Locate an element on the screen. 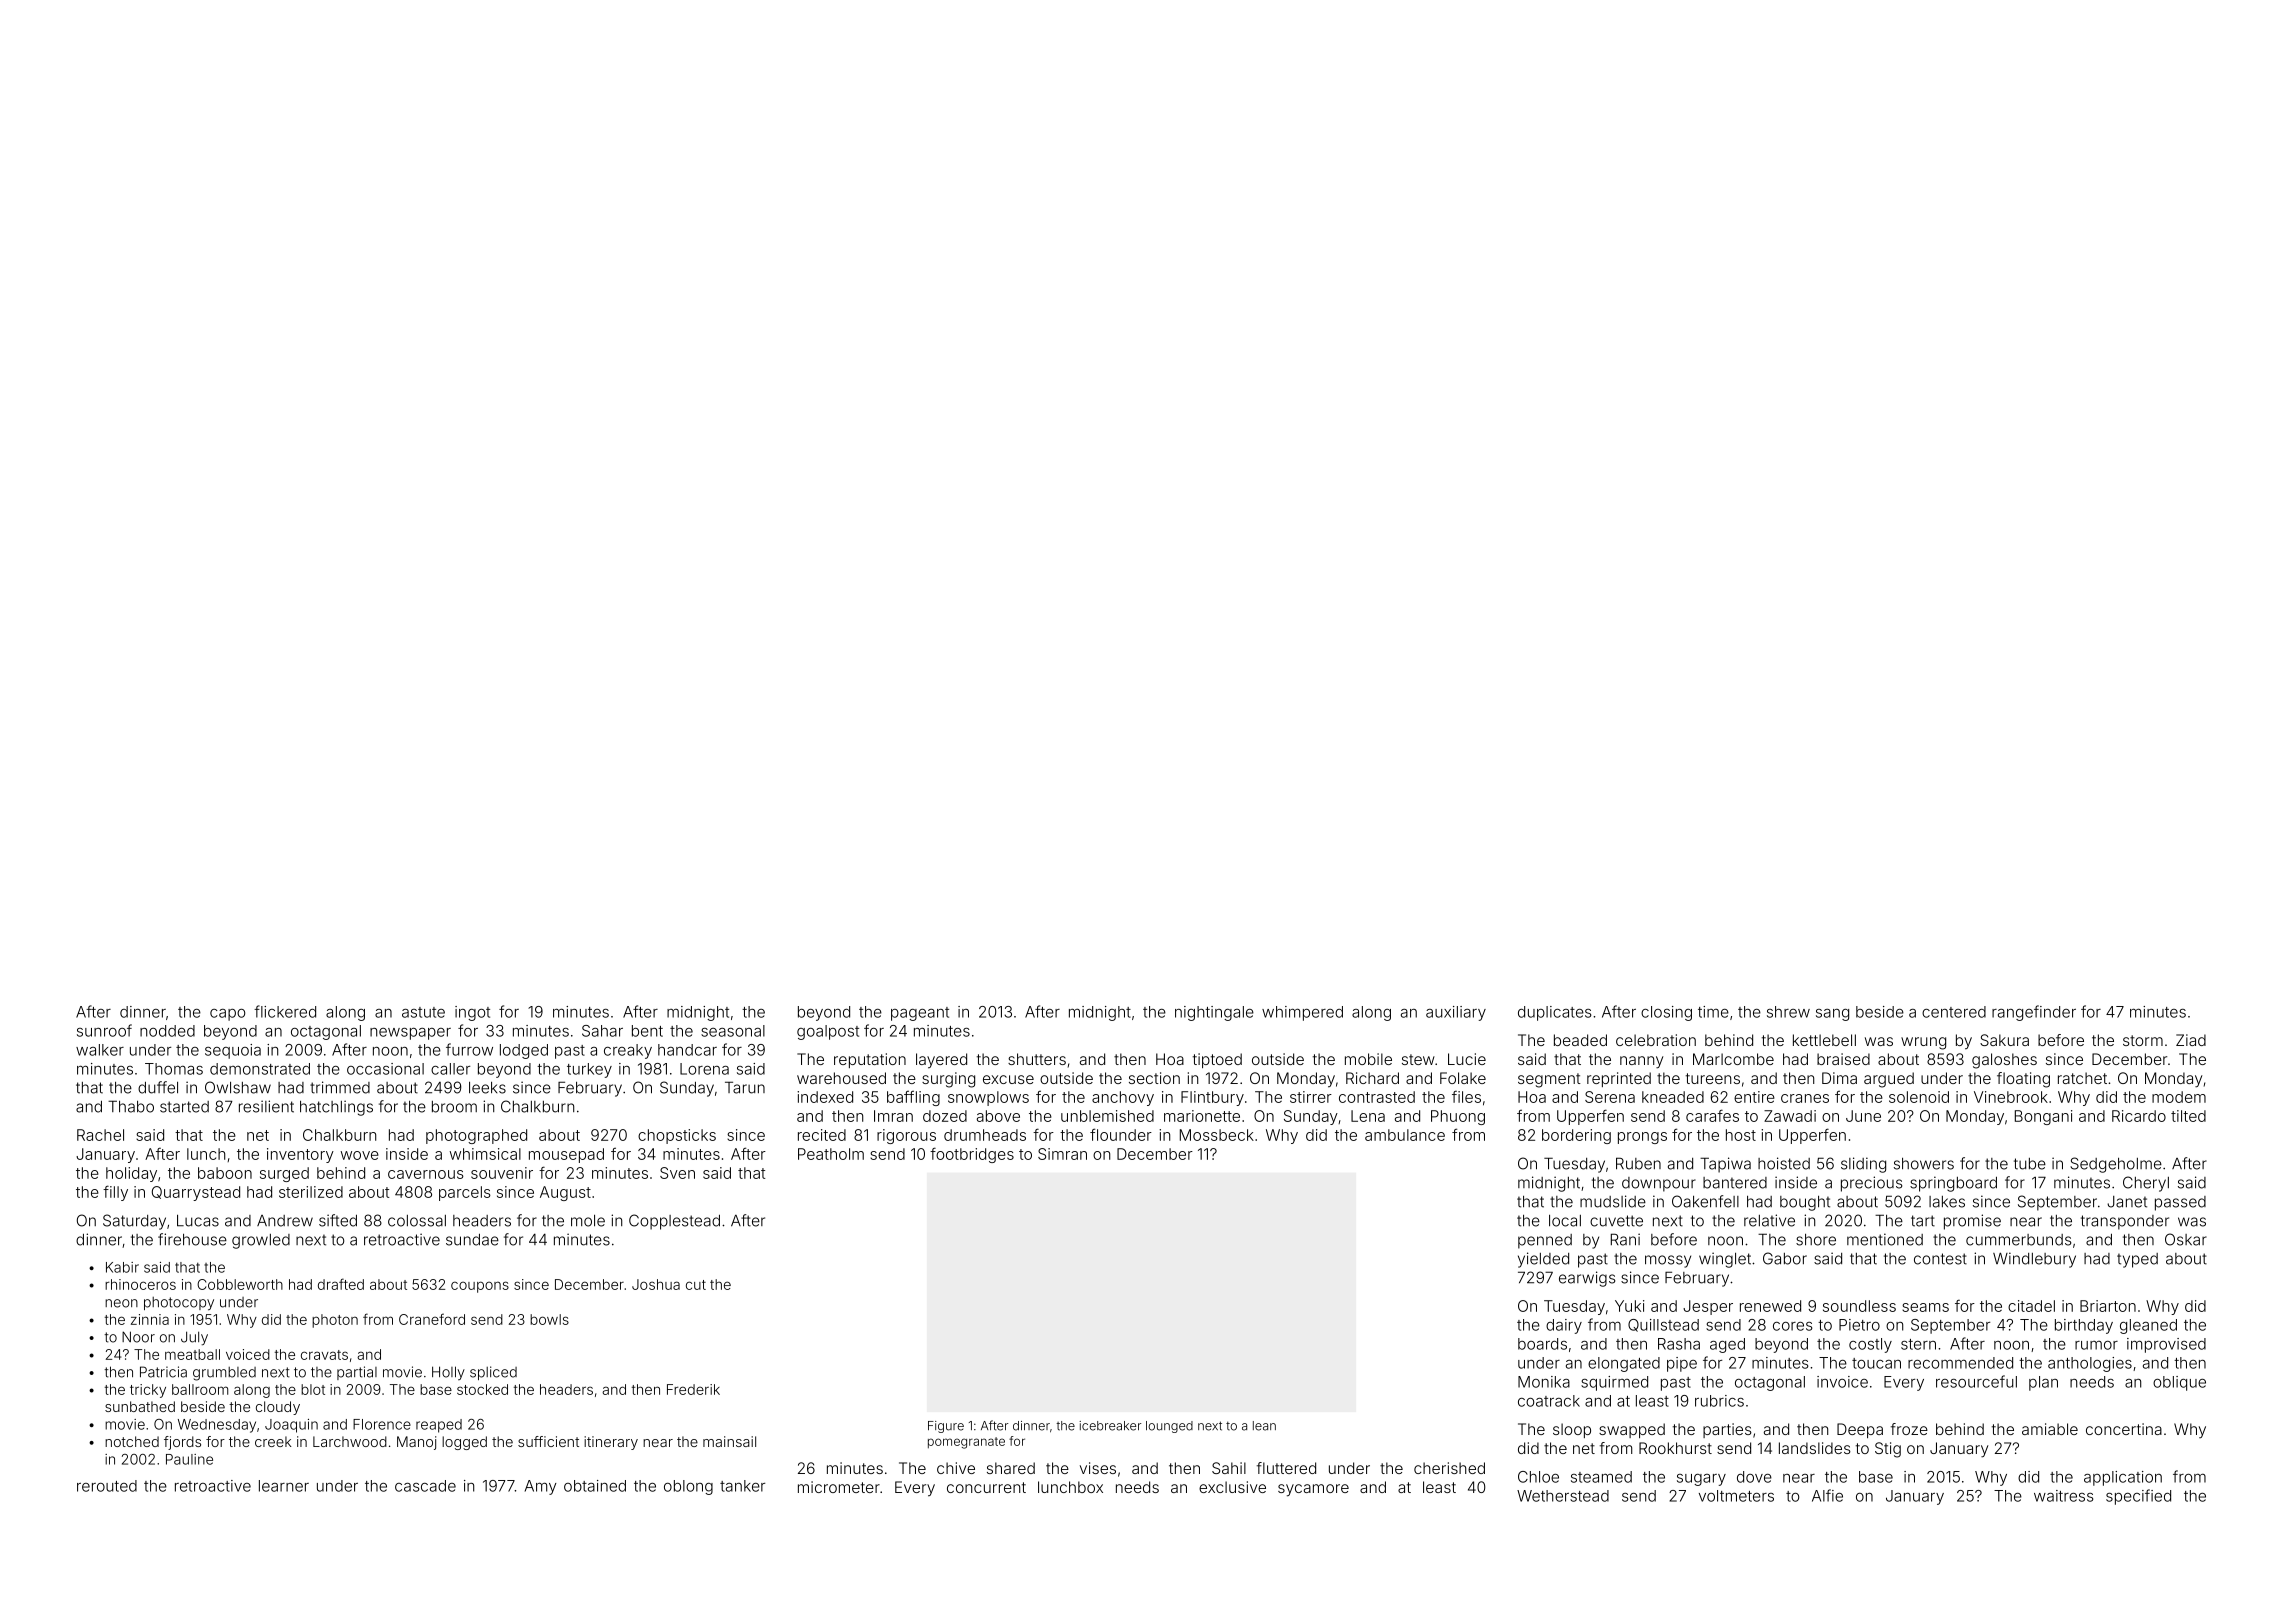  newspaper is located at coordinates (410, 1034).
